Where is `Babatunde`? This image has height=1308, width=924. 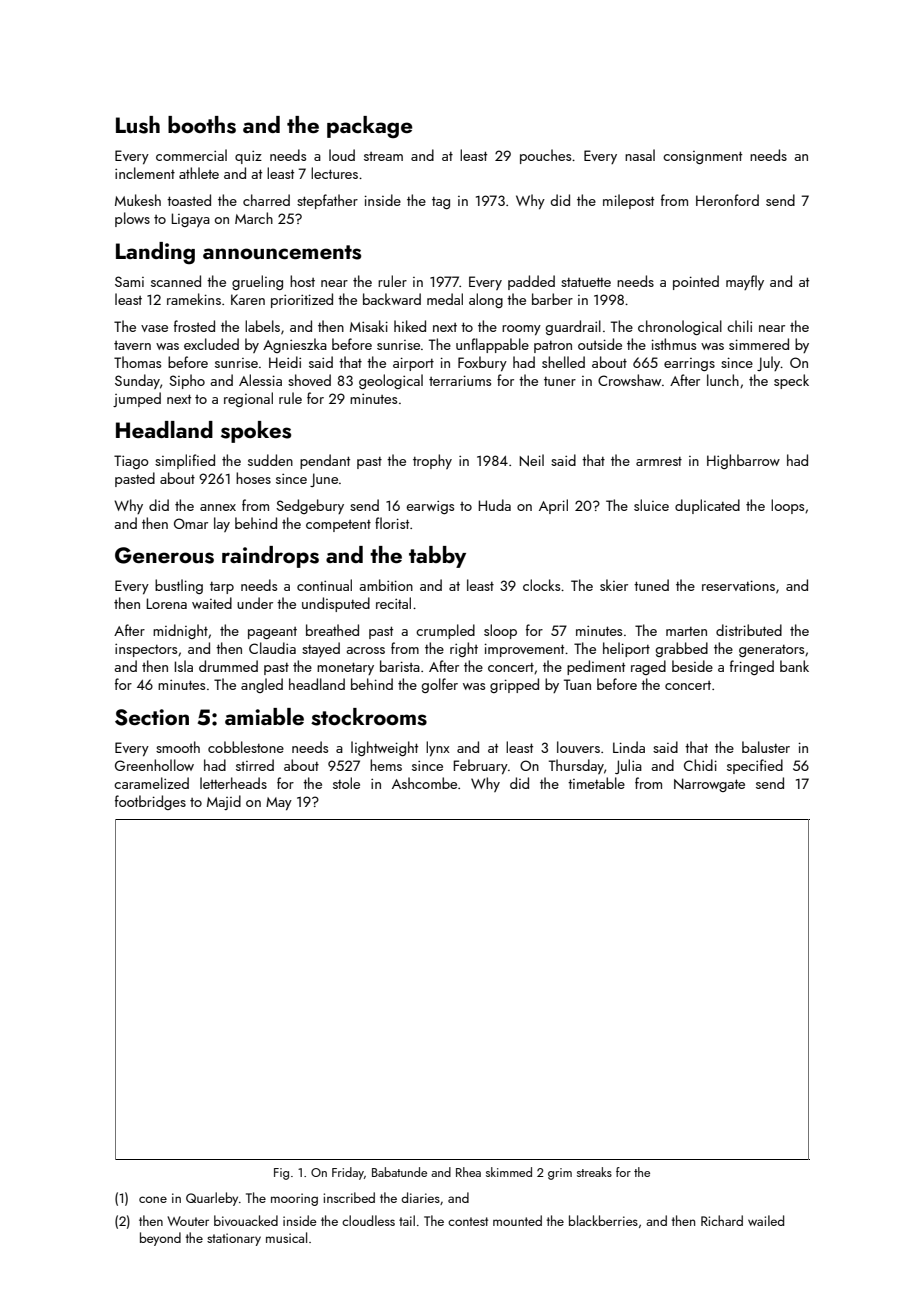
Babatunde is located at coordinates (399, 1172).
